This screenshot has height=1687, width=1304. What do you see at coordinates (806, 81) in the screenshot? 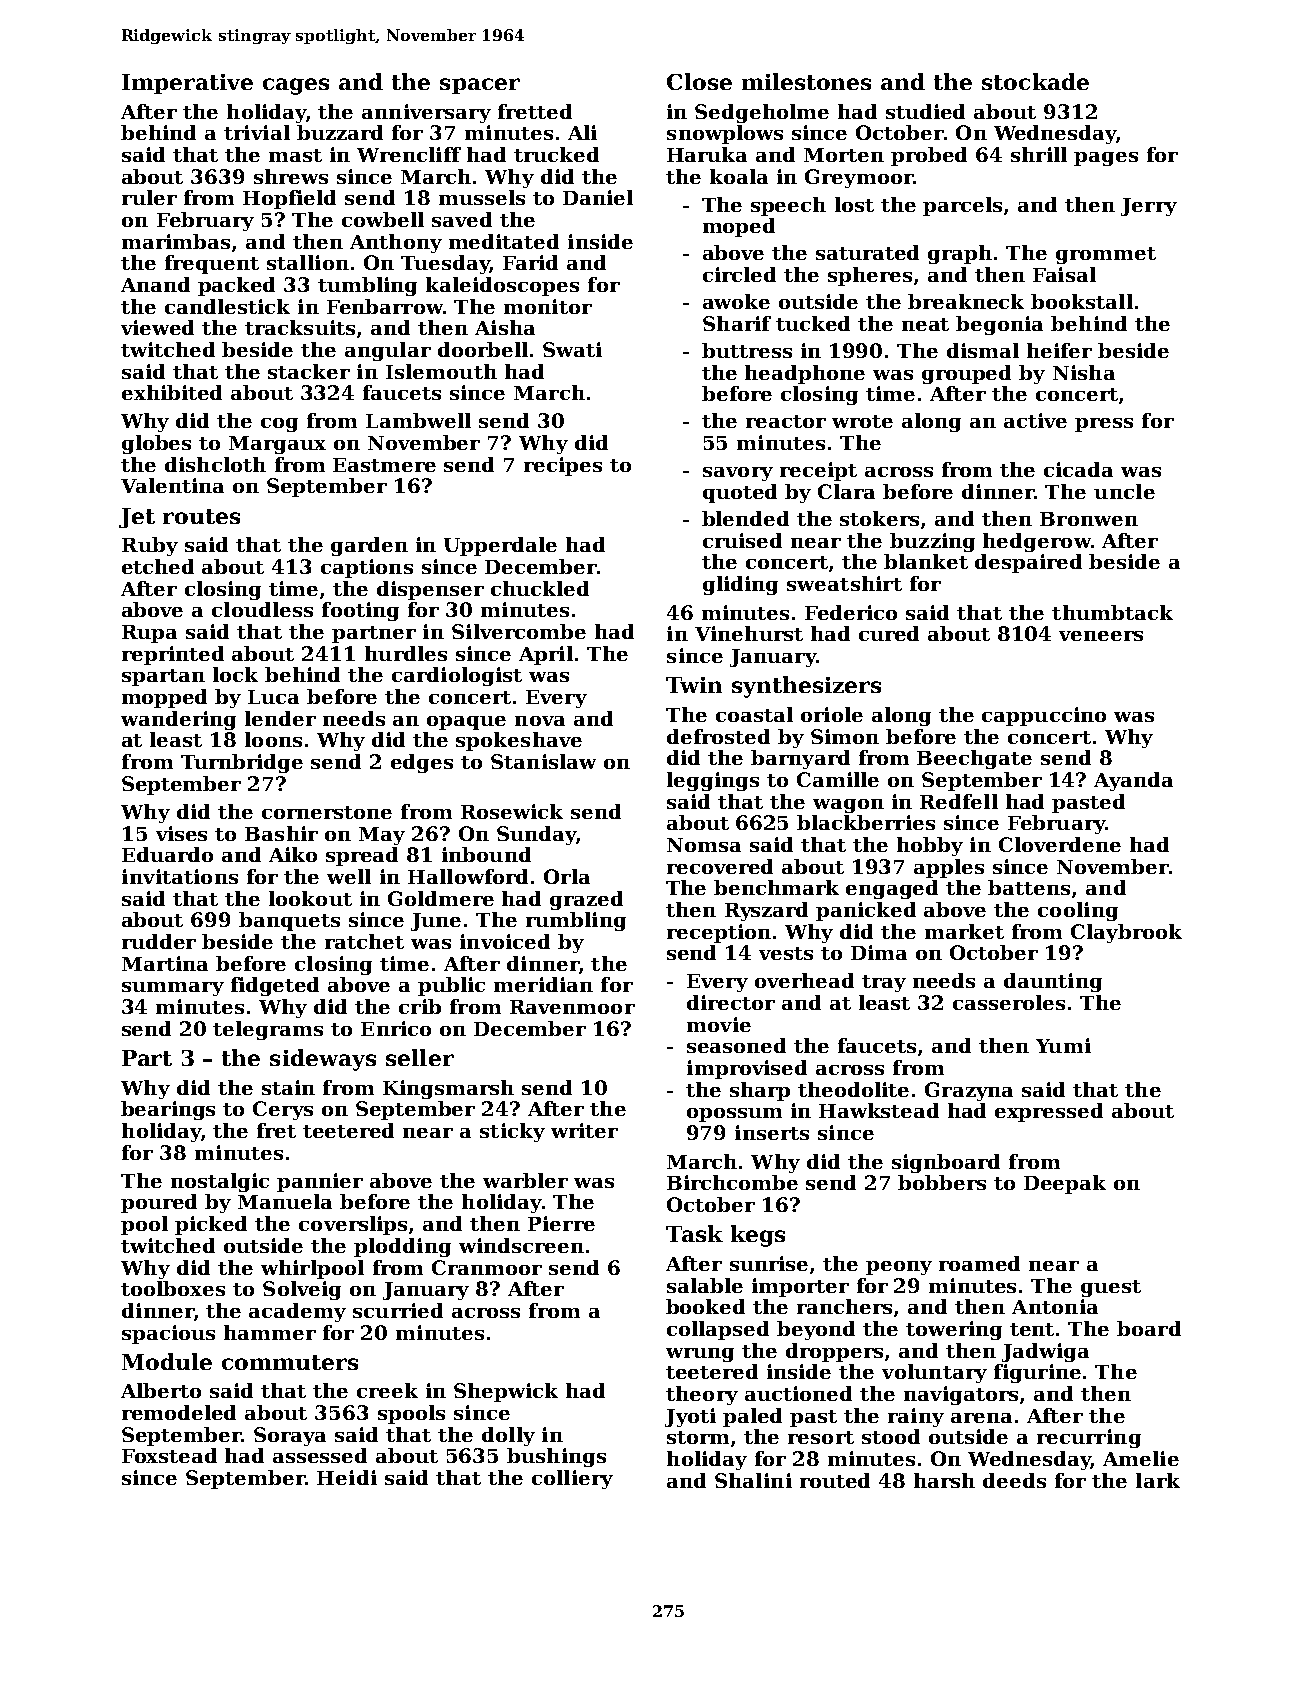
I see `milestones` at bounding box center [806, 81].
